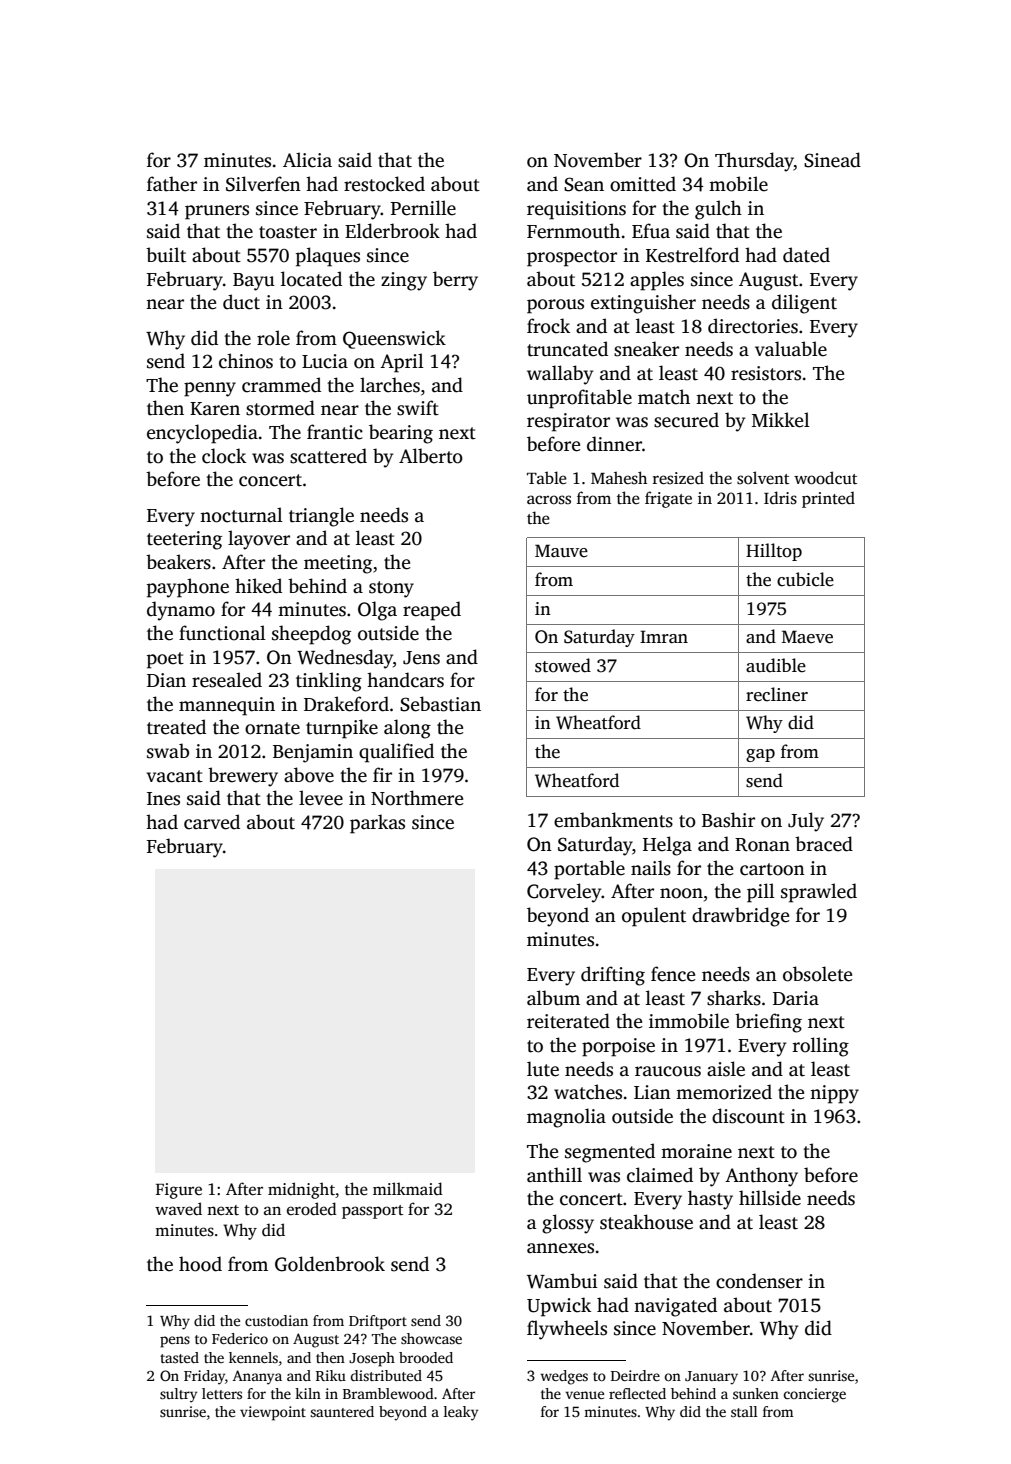 Image resolution: width=1011 pixels, height=1464 pixels. Describe the element at coordinates (377, 824) in the screenshot. I see `parkas` at that location.
